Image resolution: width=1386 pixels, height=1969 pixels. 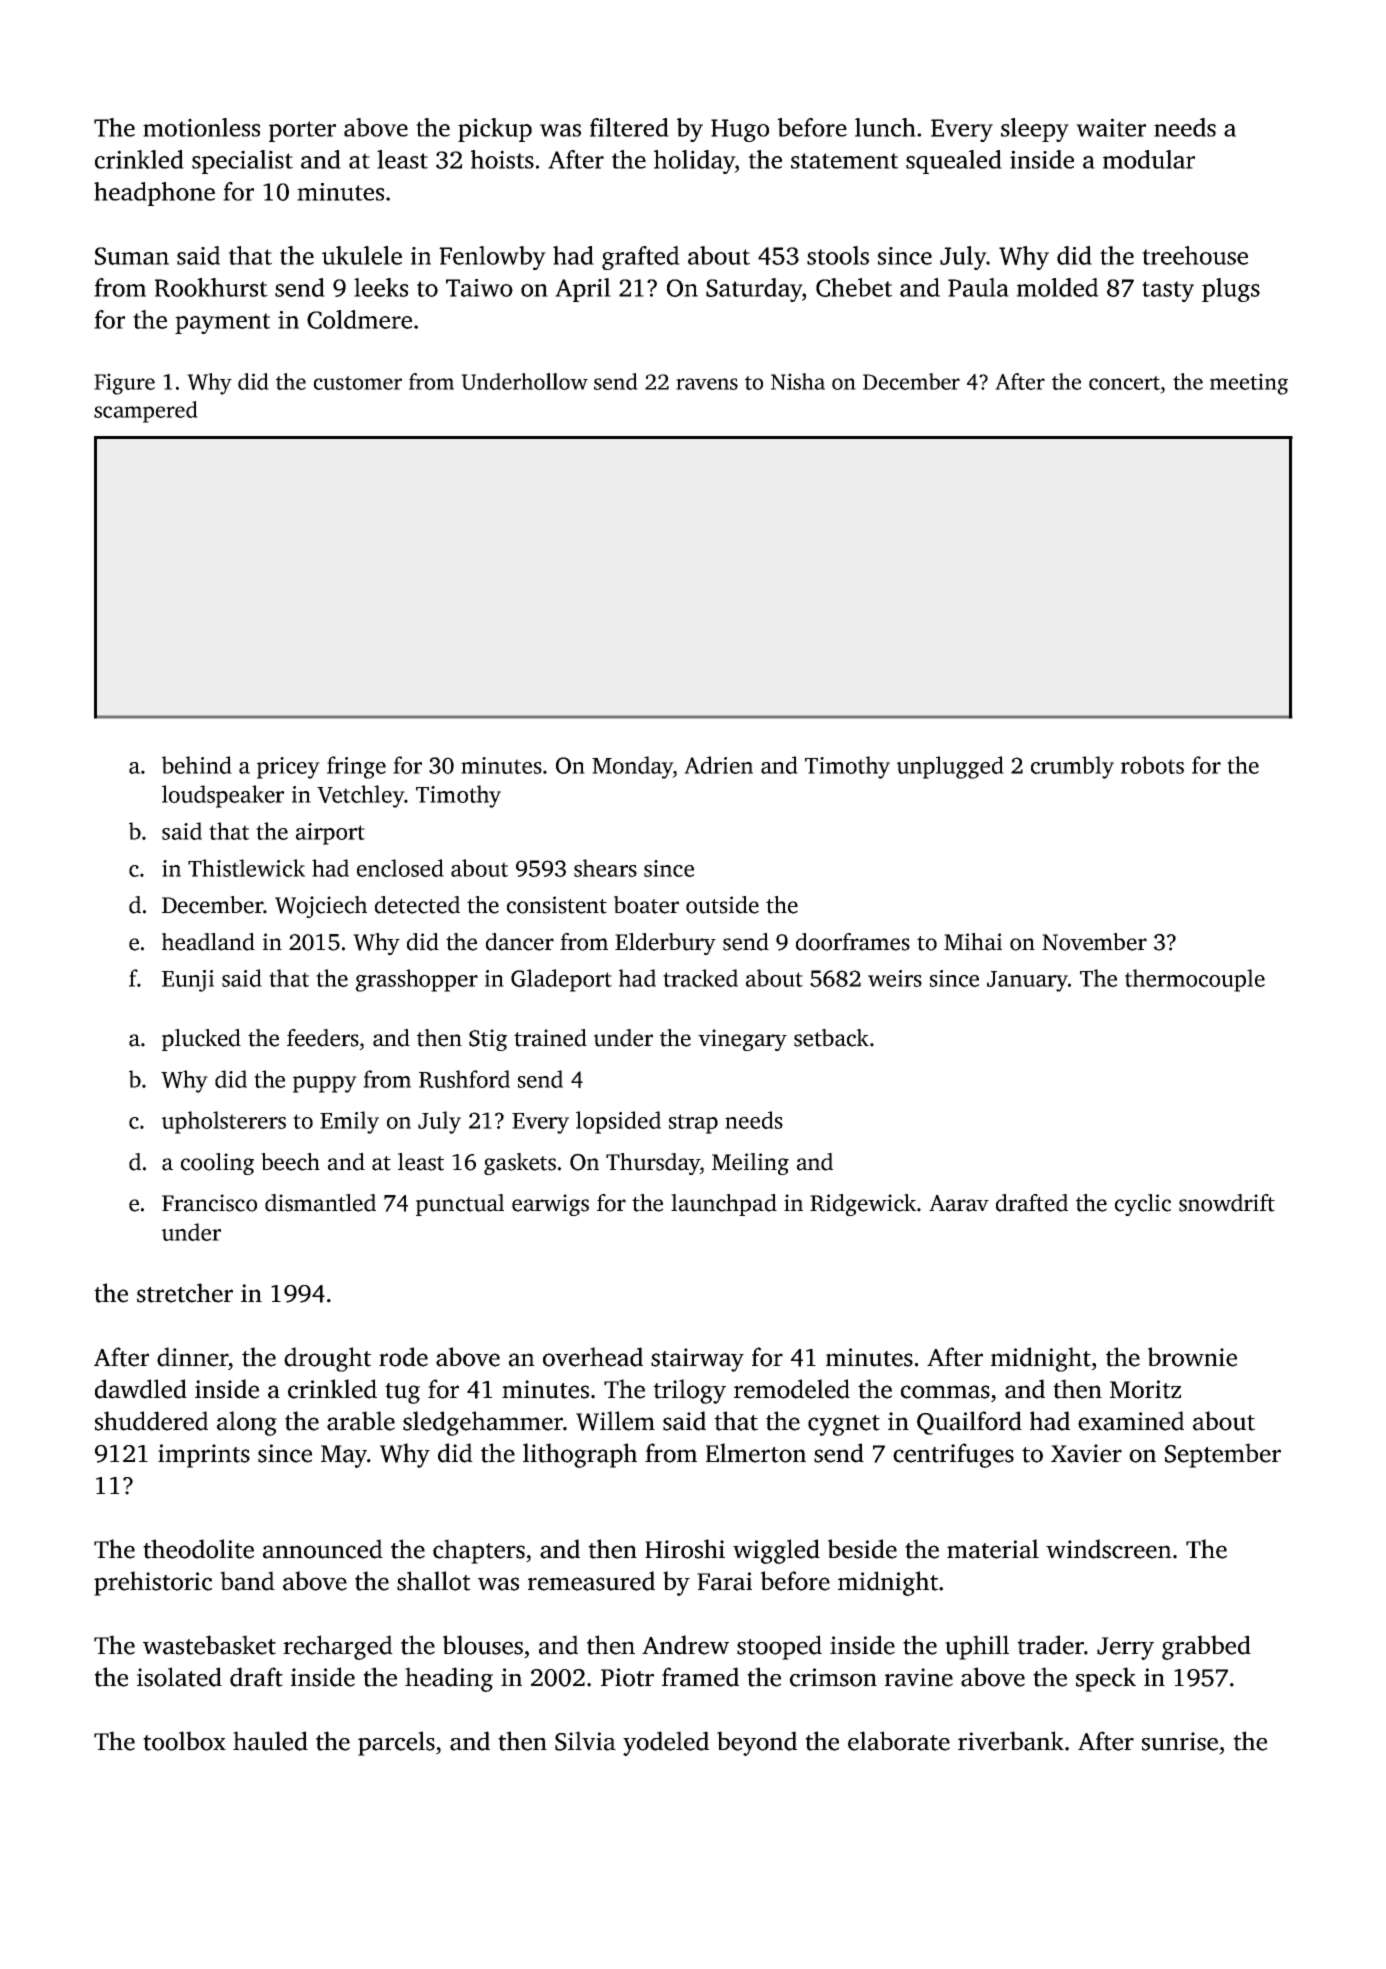 What do you see at coordinates (362, 255) in the screenshot?
I see `ukulele` at bounding box center [362, 255].
